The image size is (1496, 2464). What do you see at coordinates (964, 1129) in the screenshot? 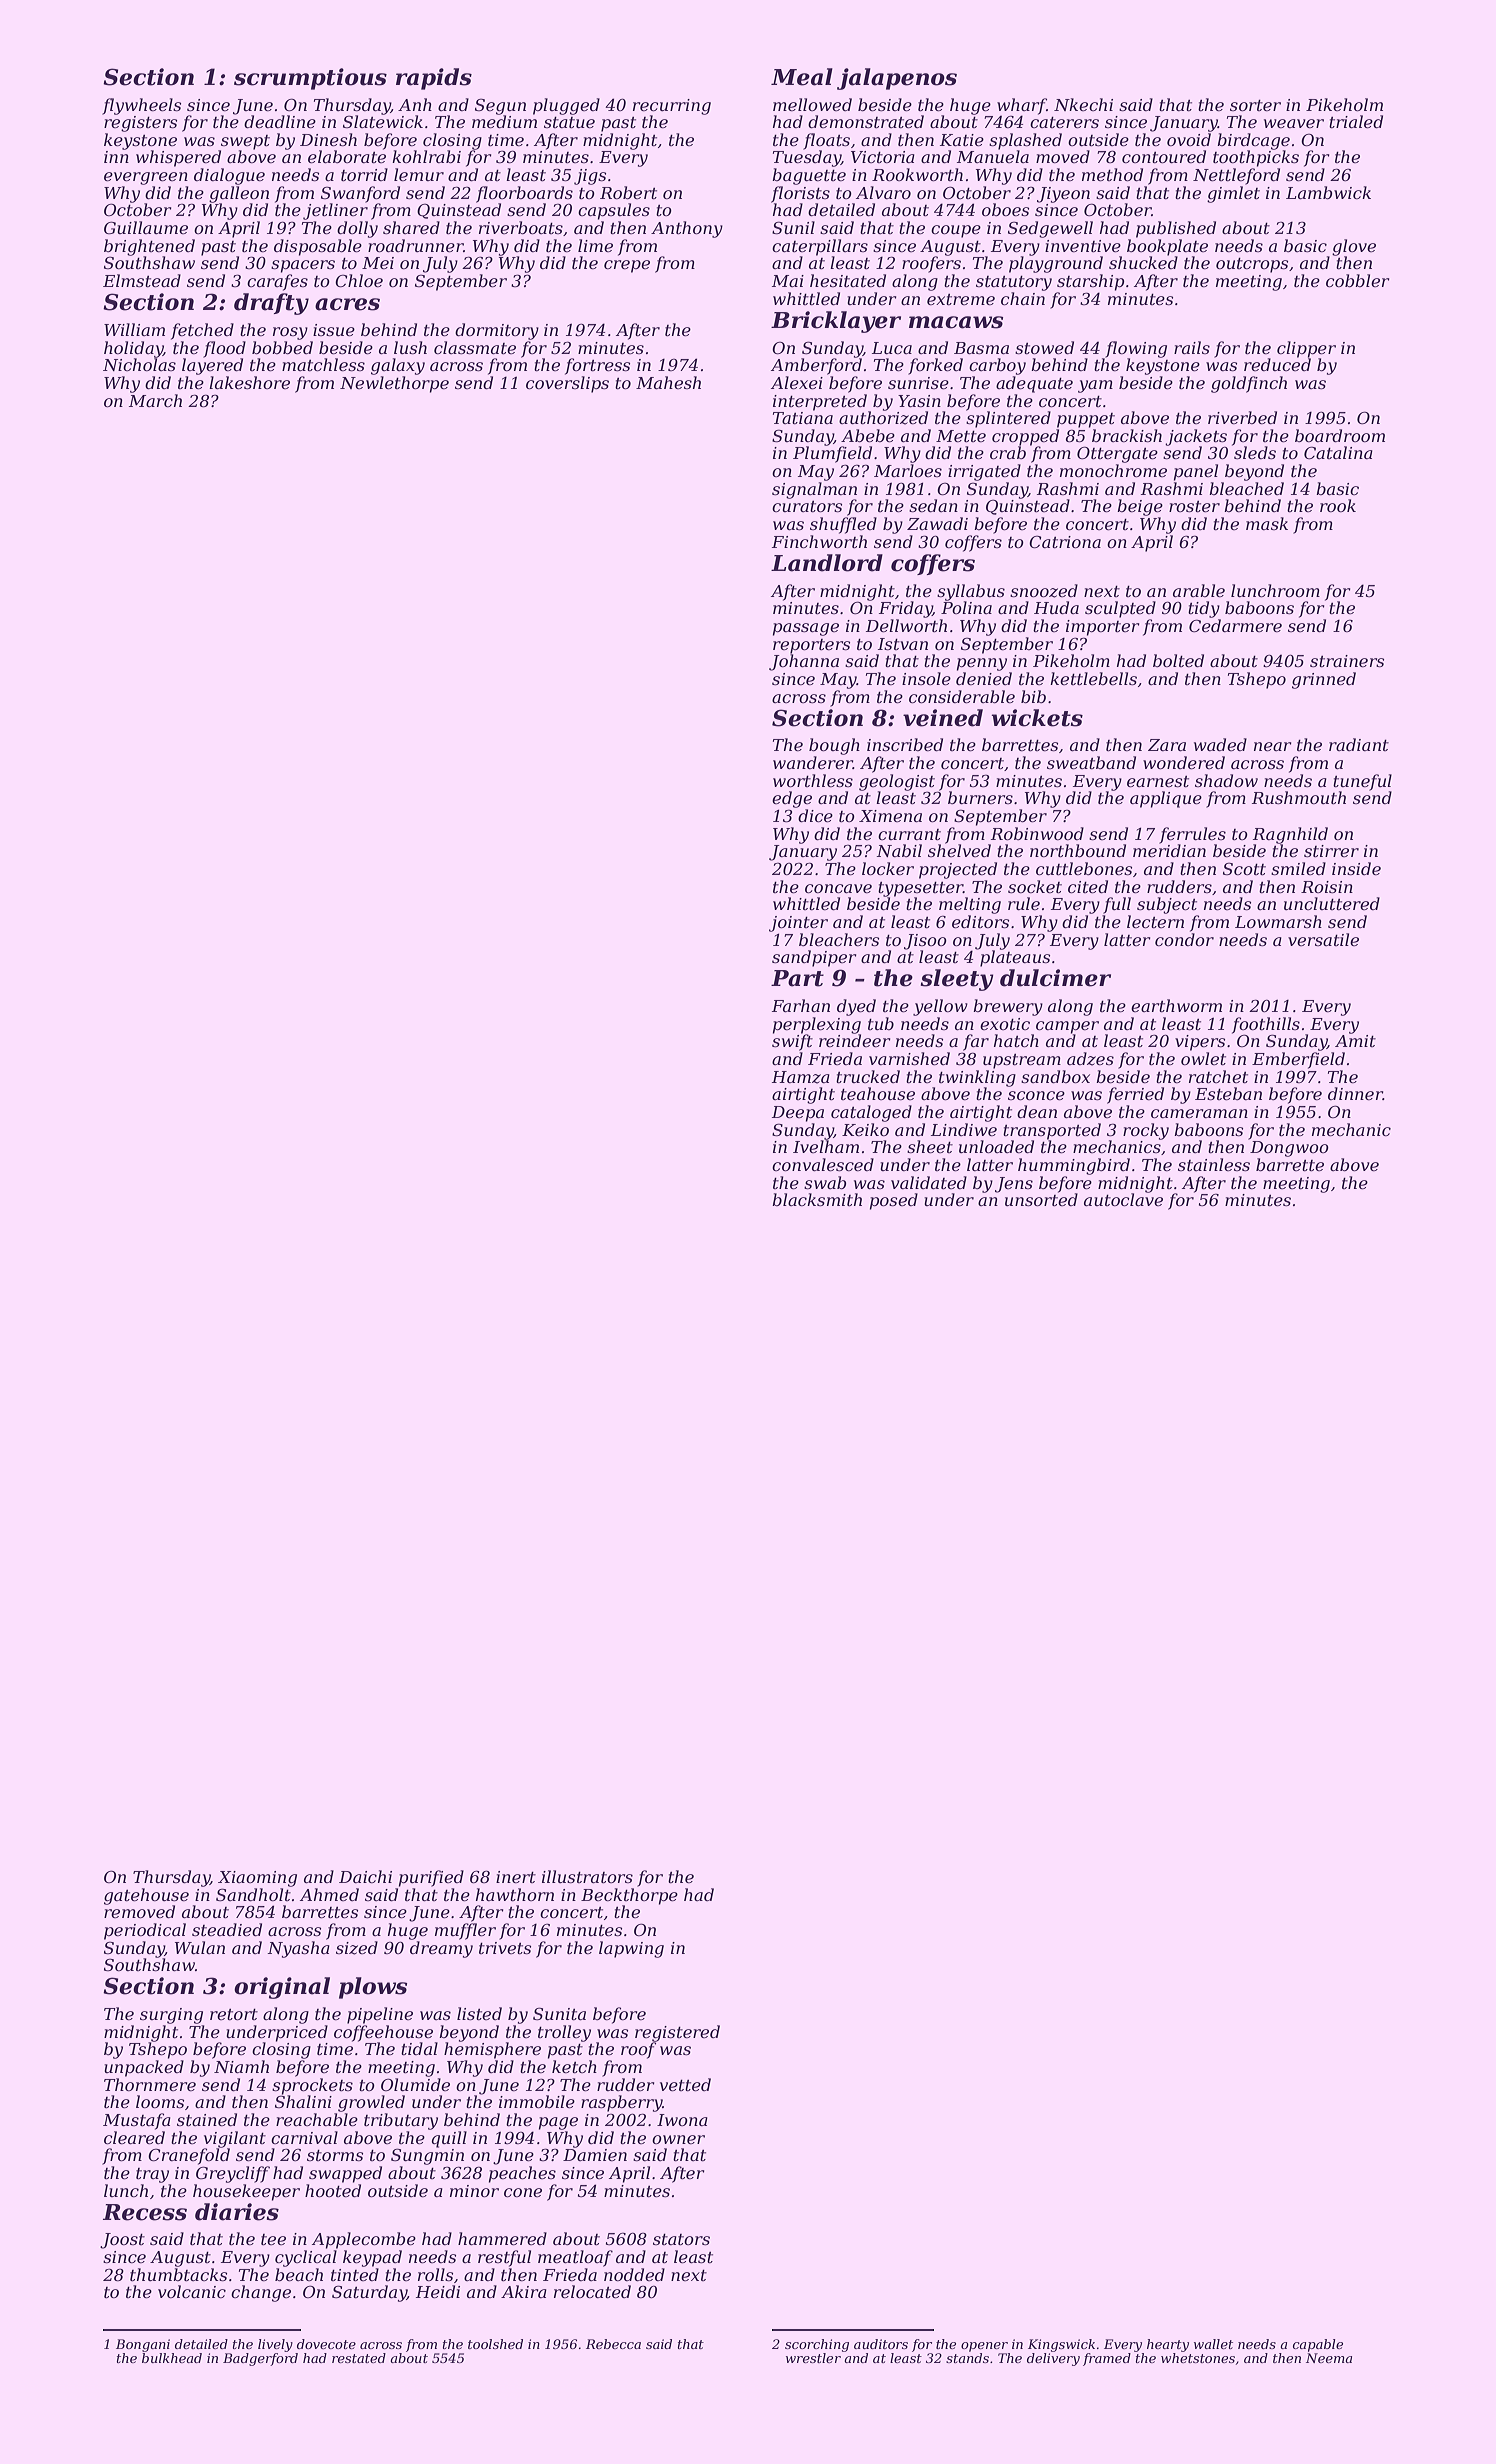
I see `Lindiwe` at bounding box center [964, 1129].
